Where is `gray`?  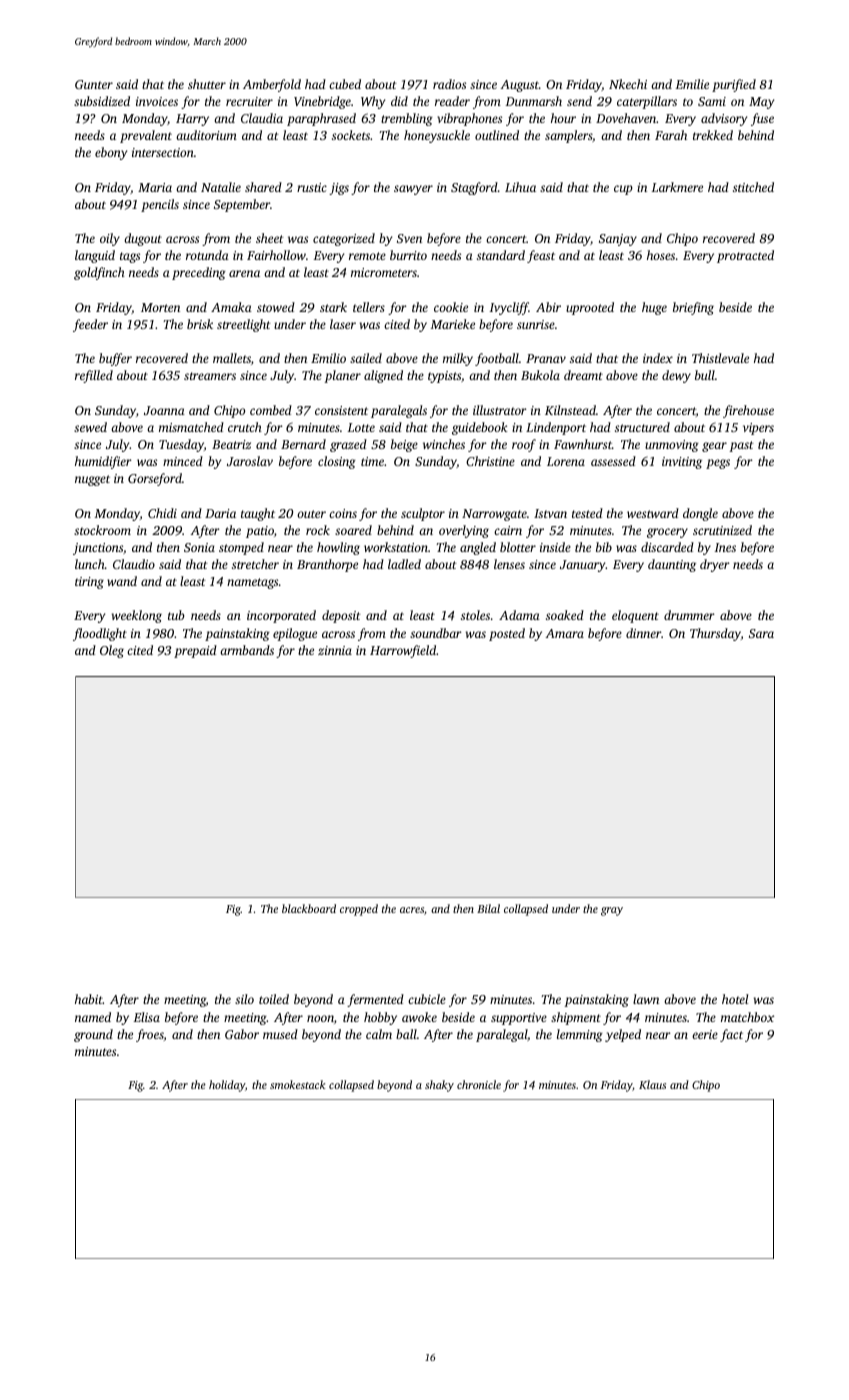 gray is located at coordinates (612, 911).
